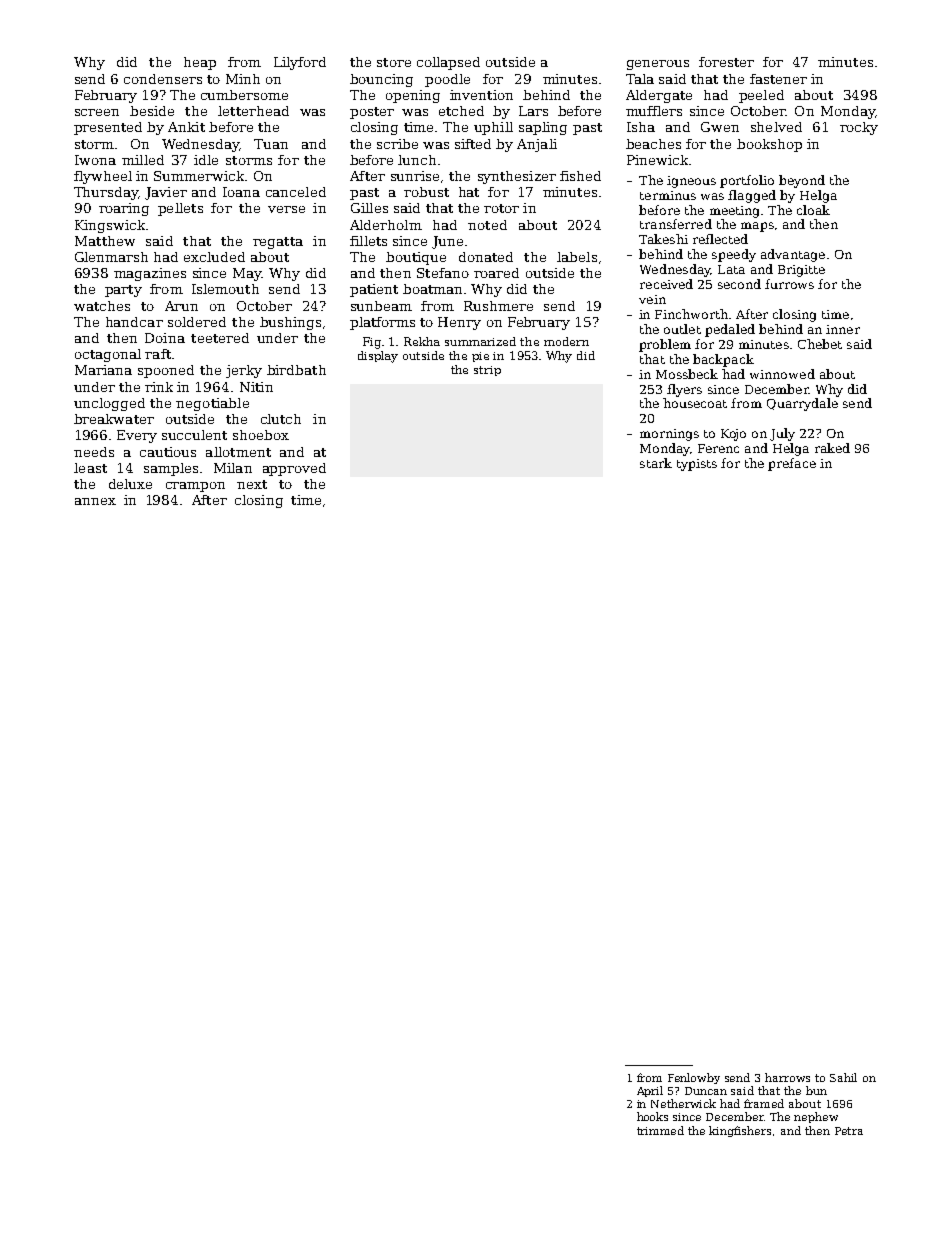 The image size is (952, 1233). I want to click on Nitin, so click(256, 387).
